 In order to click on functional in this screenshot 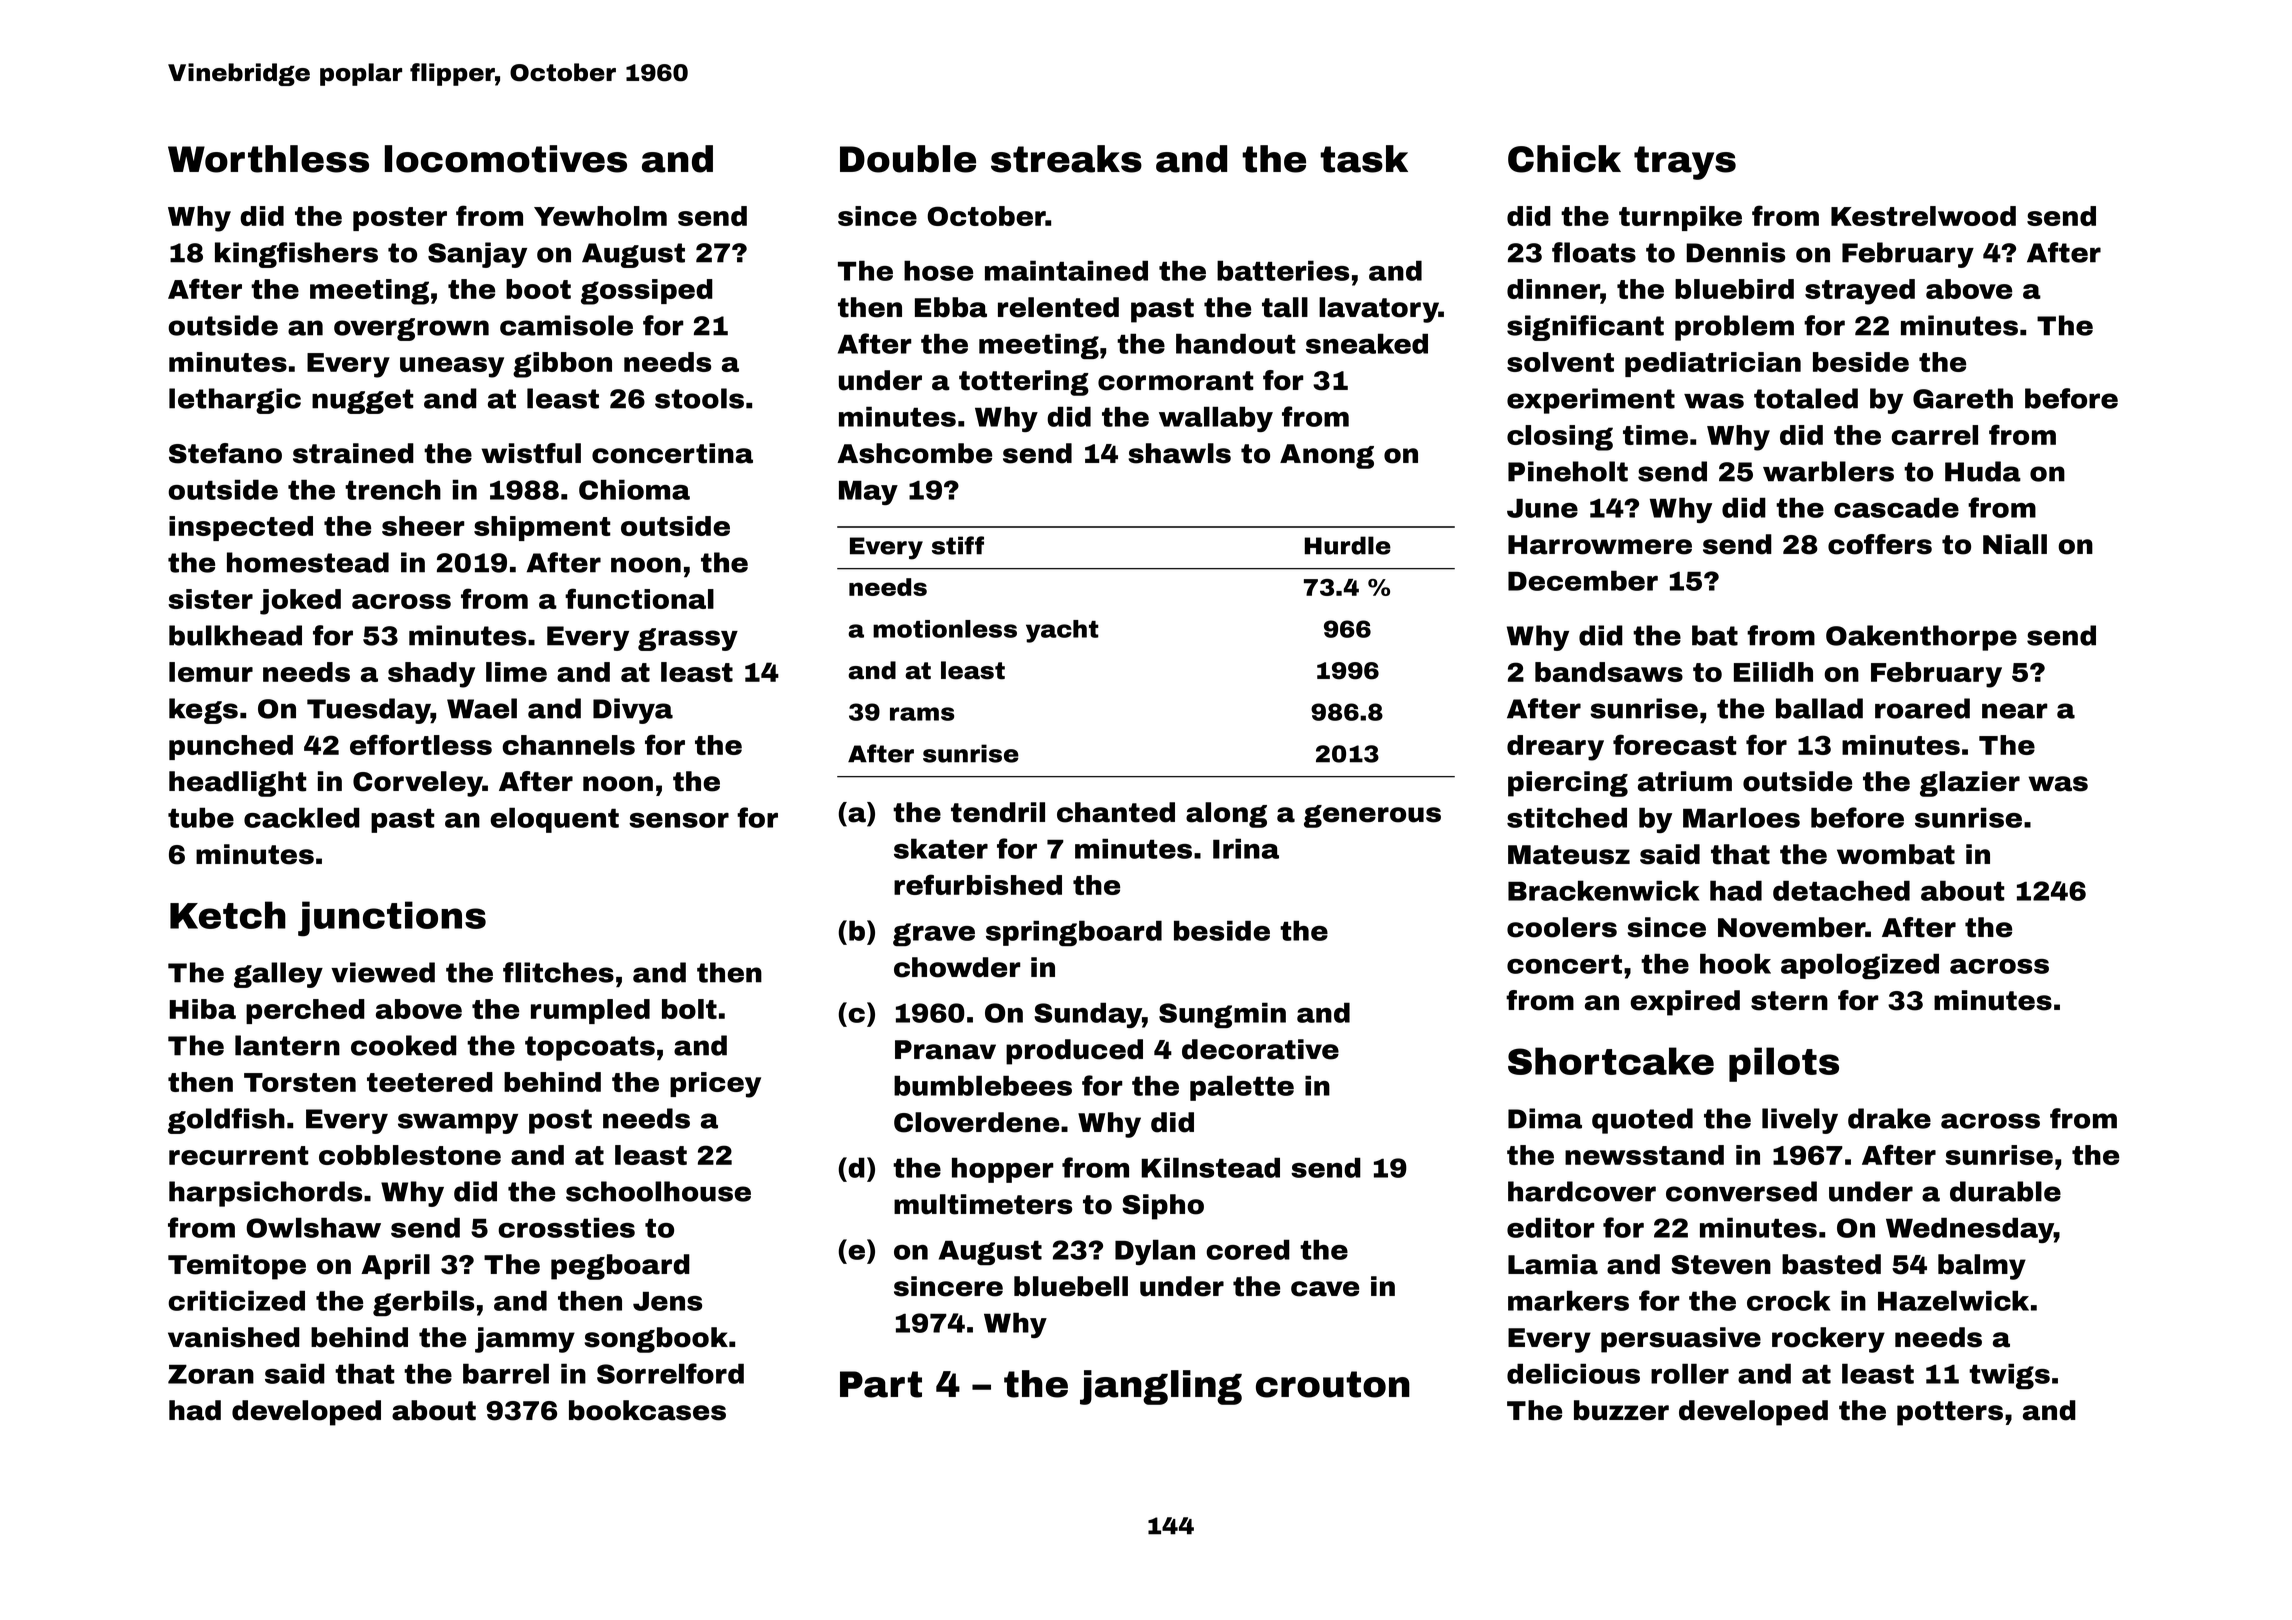, I will do `click(639, 598)`.
